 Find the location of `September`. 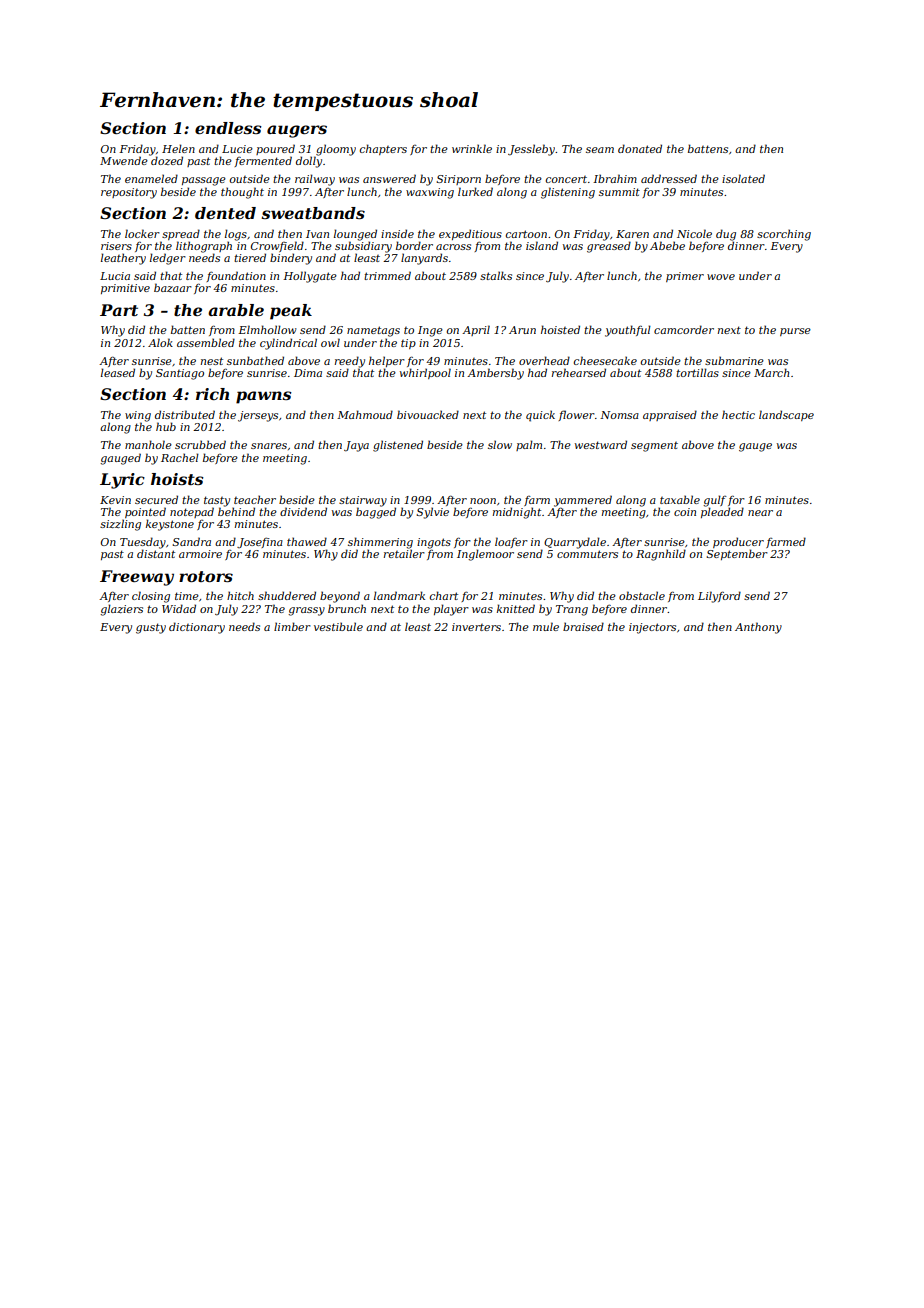

September is located at coordinates (737, 554).
